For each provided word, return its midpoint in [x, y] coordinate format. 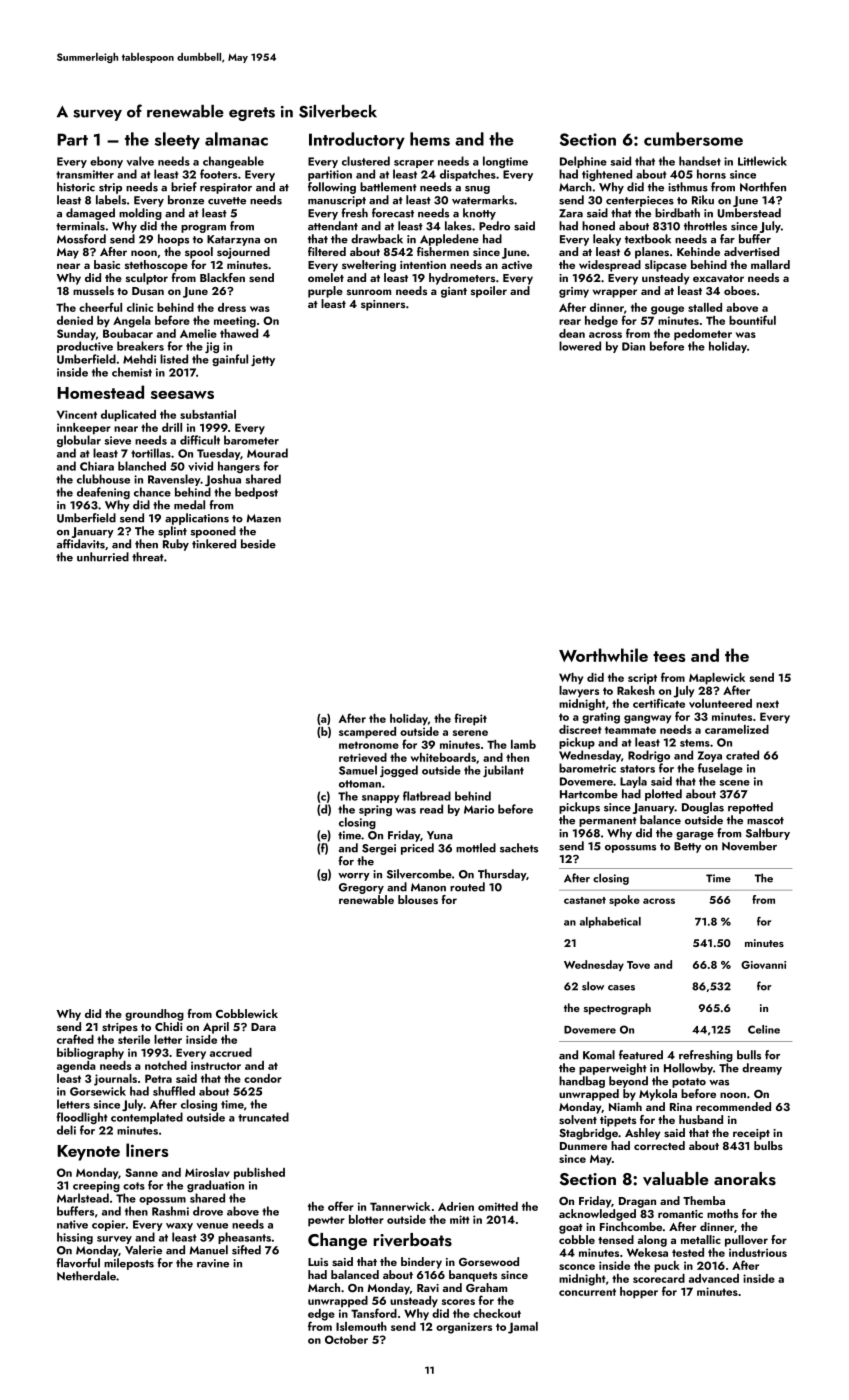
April [216, 1028]
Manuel [209, 1250]
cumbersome [693, 139]
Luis [318, 1262]
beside [258, 544]
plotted [663, 795]
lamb [523, 744]
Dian [633, 346]
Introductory [357, 140]
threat [148, 557]
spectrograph [617, 1009]
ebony [106, 162]
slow [593, 986]
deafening [103, 493]
